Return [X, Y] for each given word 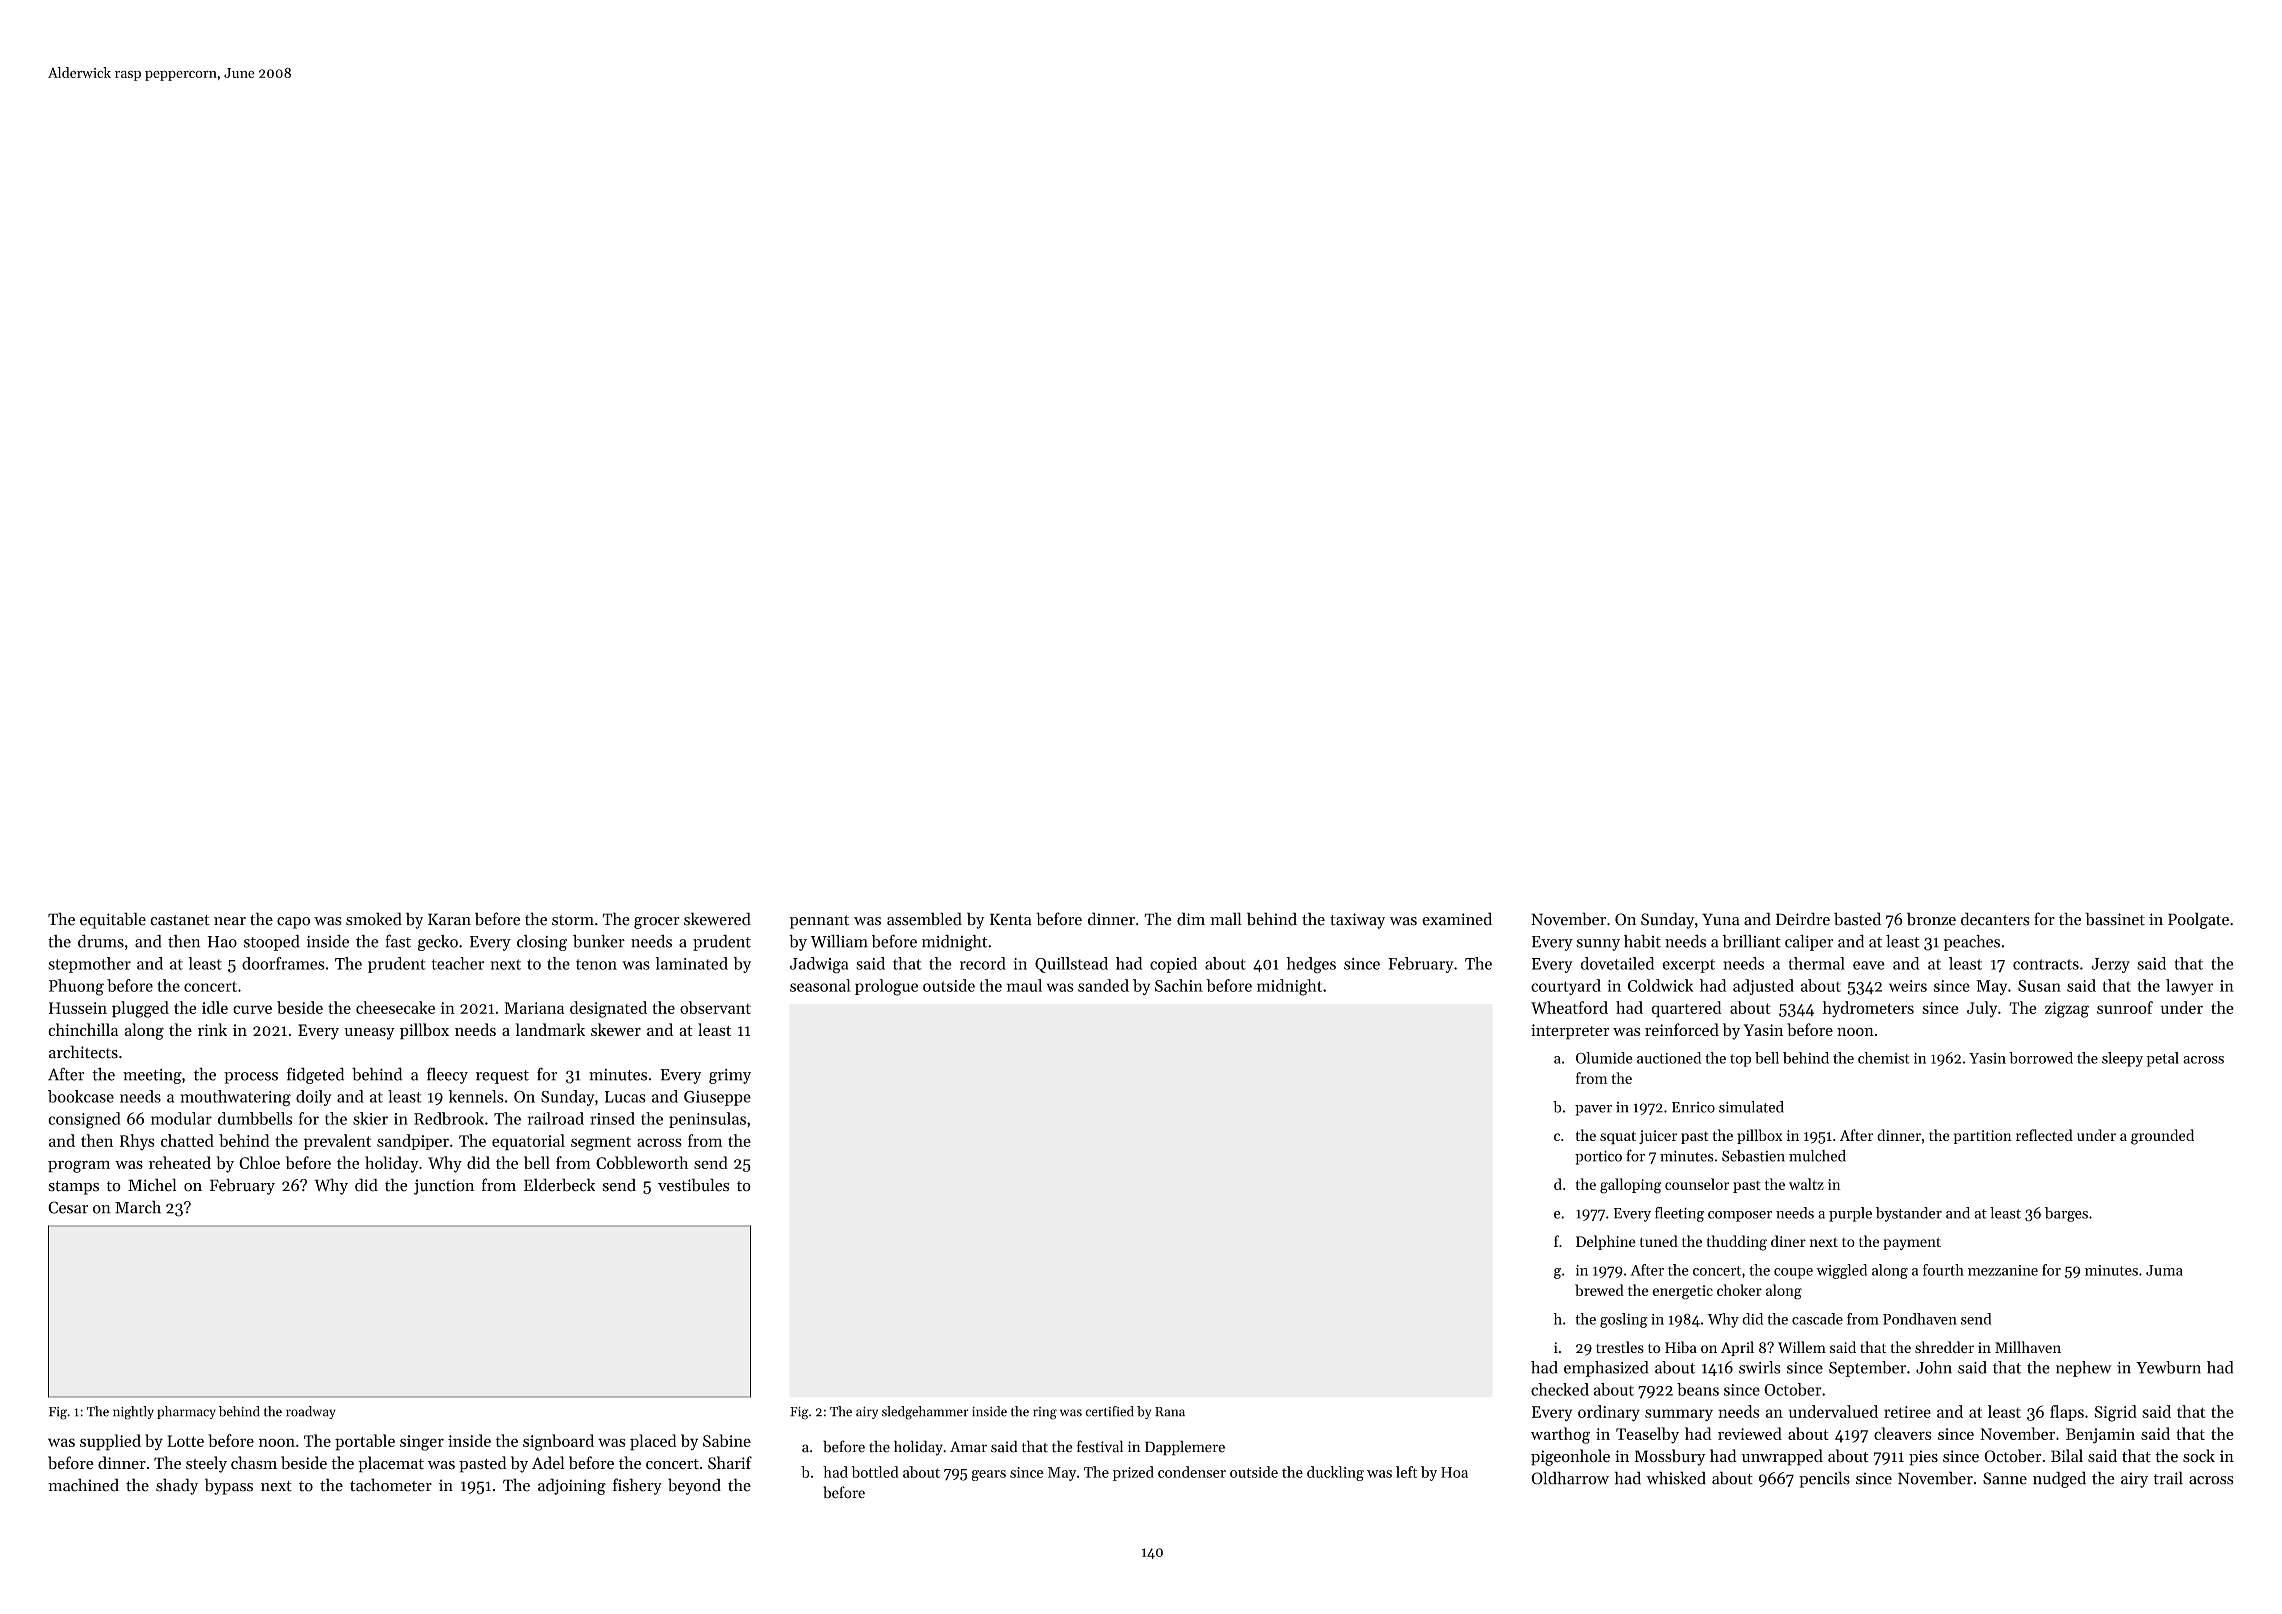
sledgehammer [925, 1413]
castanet [180, 920]
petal [2162, 1059]
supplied [110, 1442]
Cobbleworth [642, 1162]
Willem [1802, 1347]
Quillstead [1071, 965]
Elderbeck [559, 1185]
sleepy [2122, 1059]
